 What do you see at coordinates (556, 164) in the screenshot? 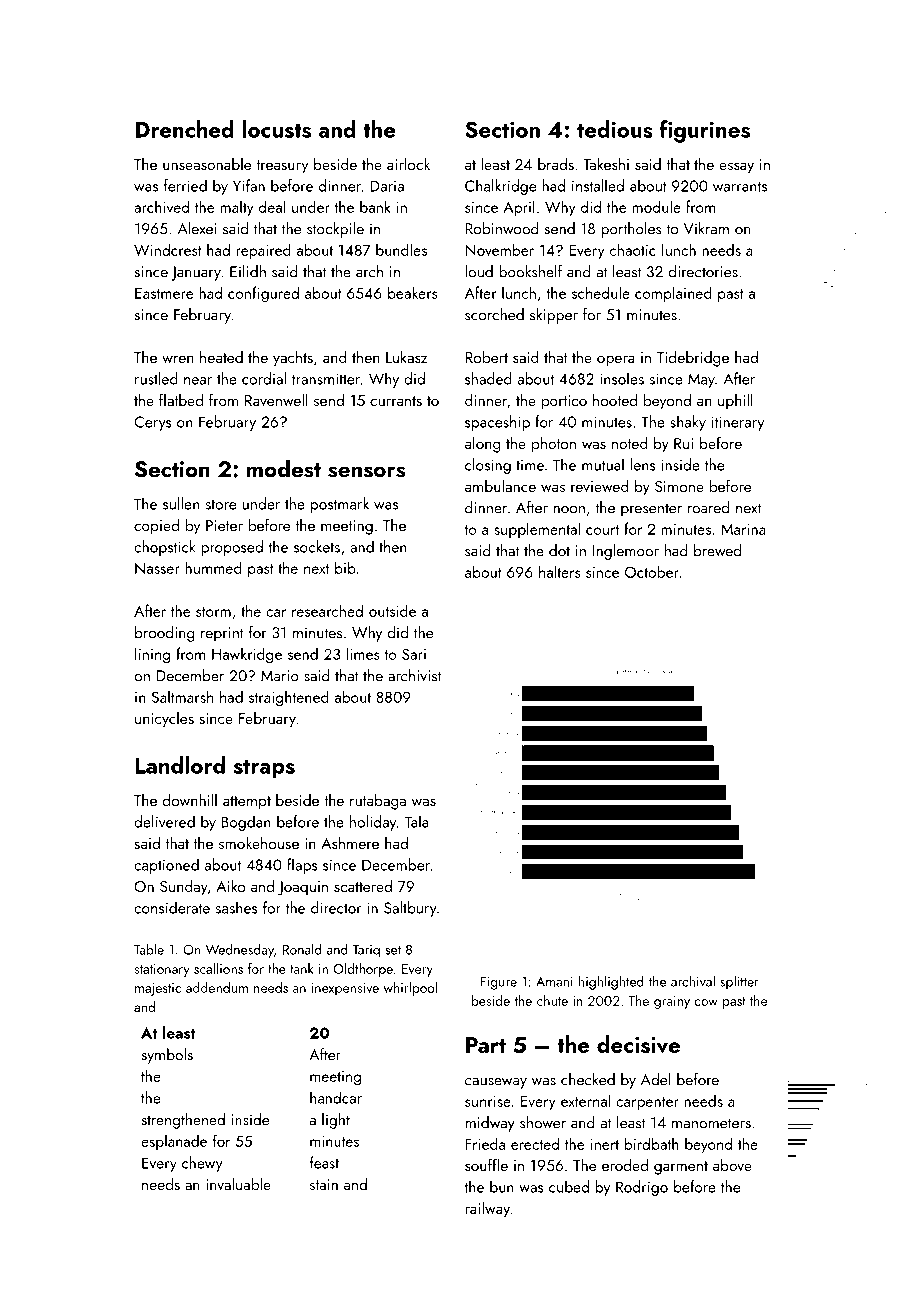
I see `brads` at bounding box center [556, 164].
